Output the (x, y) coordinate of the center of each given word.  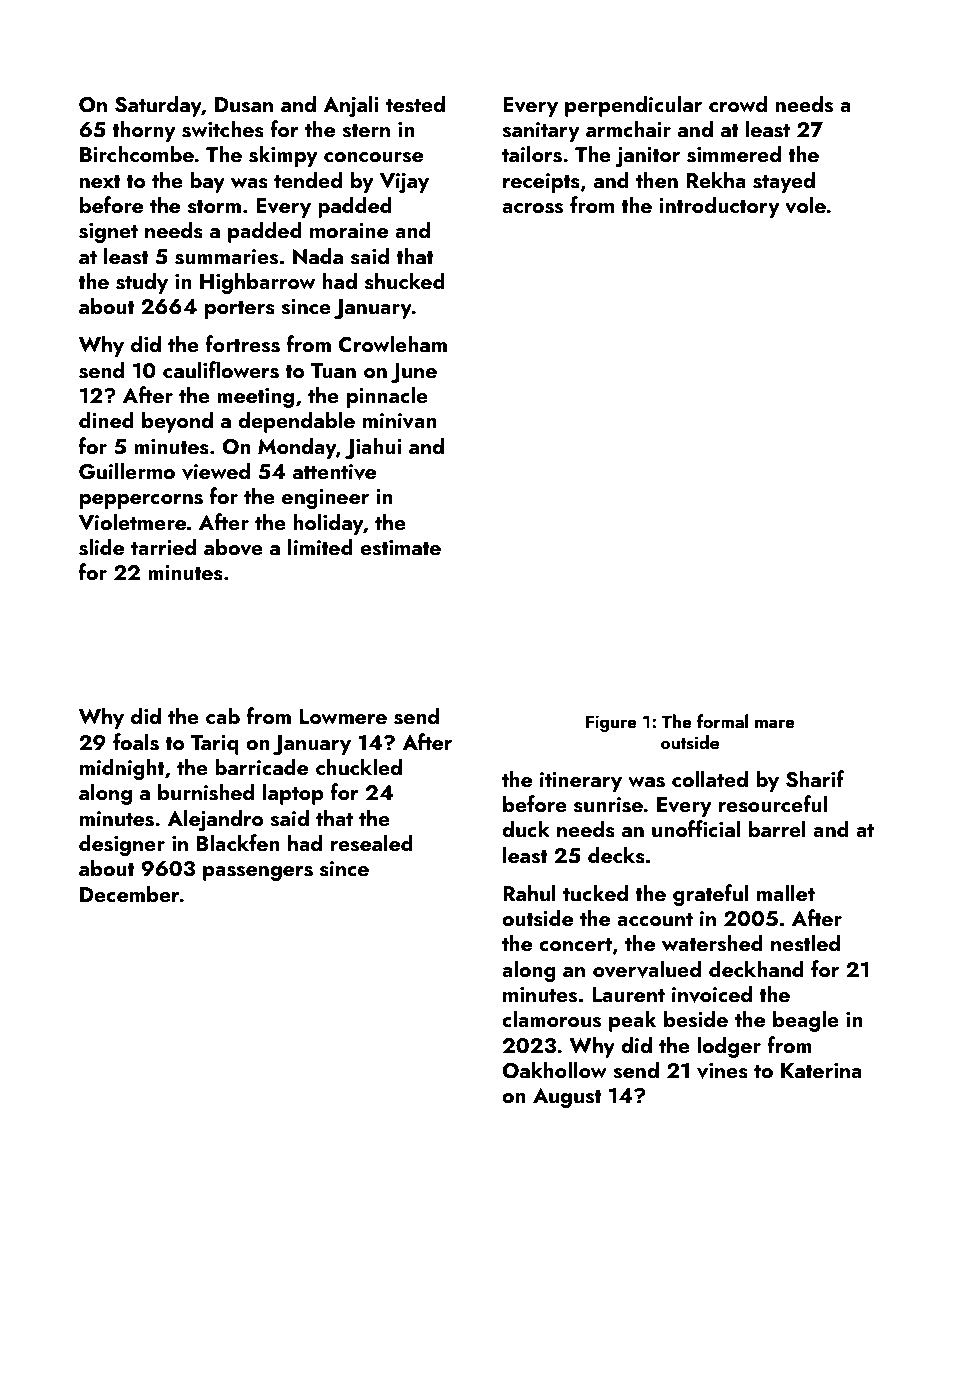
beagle (806, 1021)
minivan (400, 421)
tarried (163, 546)
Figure (611, 723)
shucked (405, 281)
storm (214, 207)
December (130, 893)
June (413, 373)
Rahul (529, 892)
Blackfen (238, 842)
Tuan (333, 370)
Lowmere (343, 716)
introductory (719, 207)
